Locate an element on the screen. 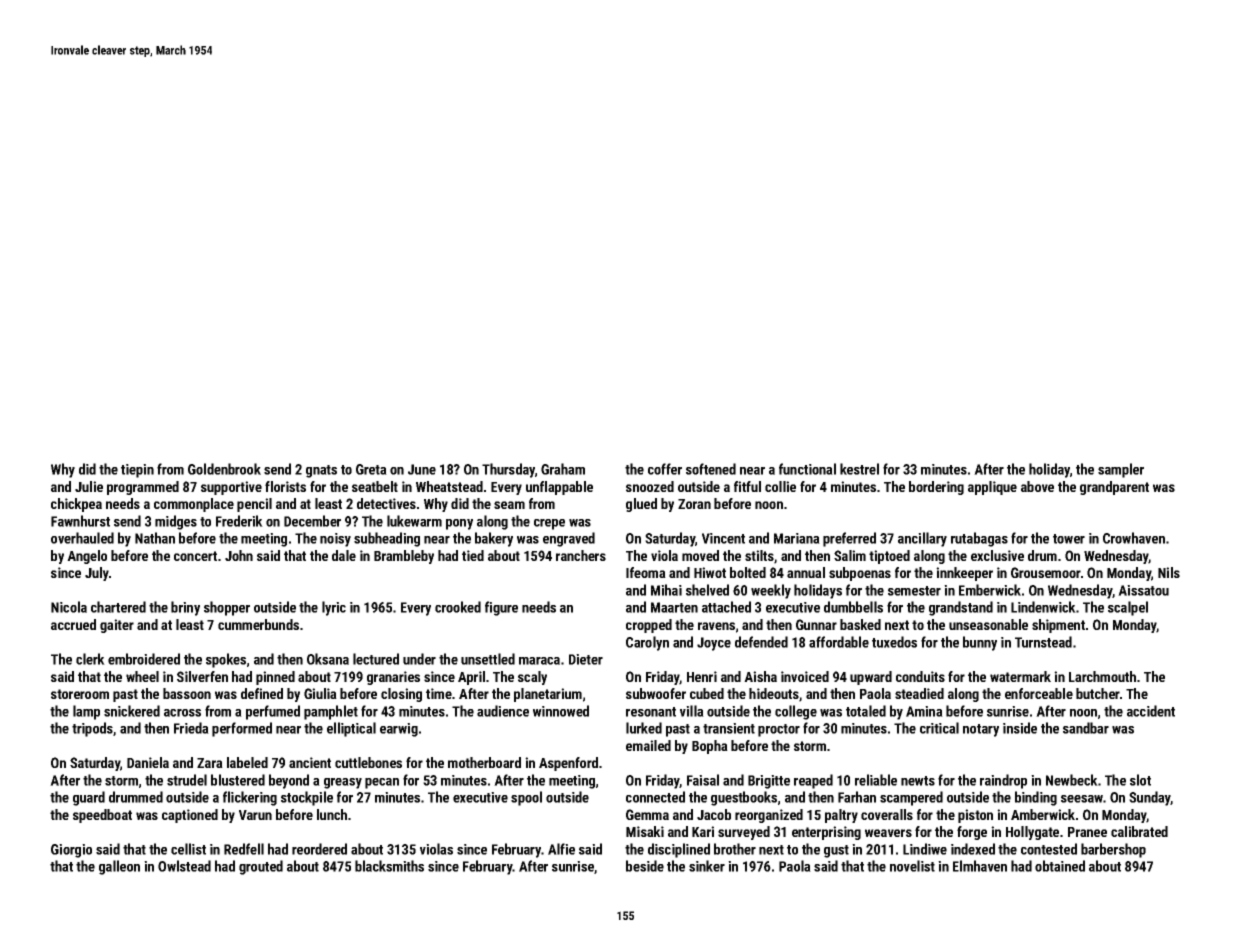 The width and height of the screenshot is (1233, 952). tiepin is located at coordinates (137, 471).
